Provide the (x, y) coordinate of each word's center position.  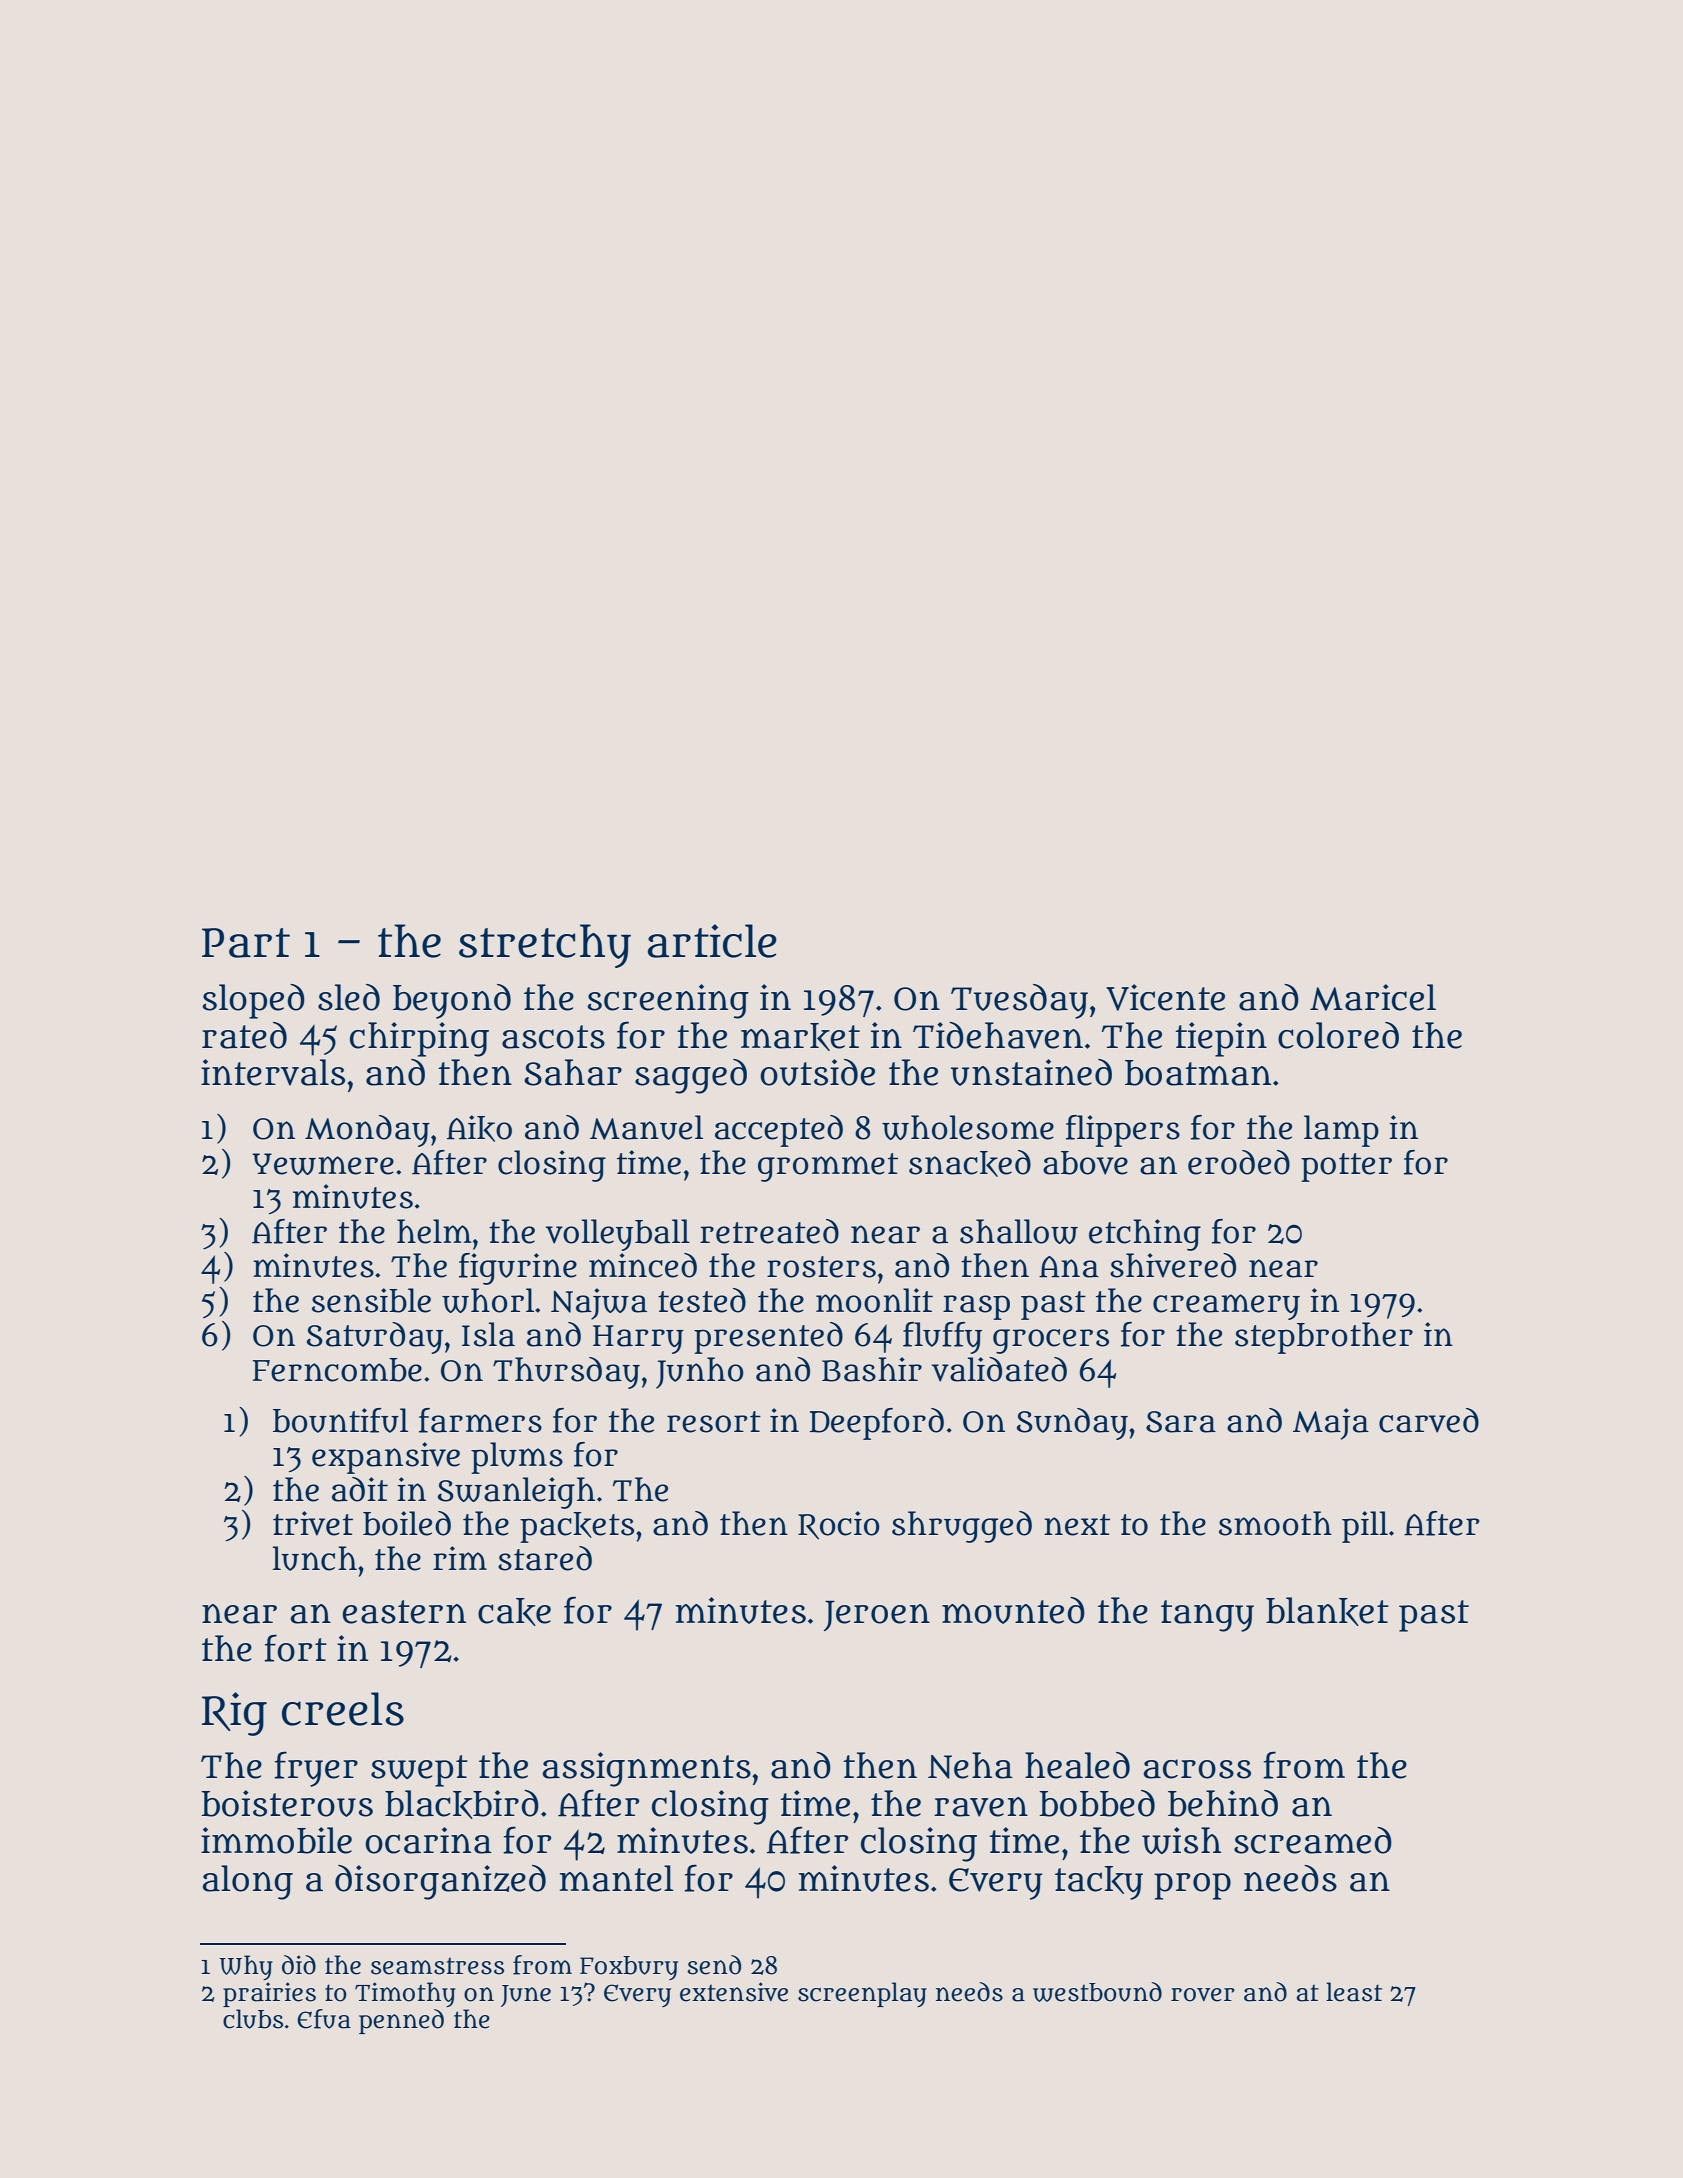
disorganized (440, 1882)
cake (514, 1612)
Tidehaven (998, 1035)
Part (246, 943)
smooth (1275, 1523)
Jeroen (877, 1615)
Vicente (1165, 997)
